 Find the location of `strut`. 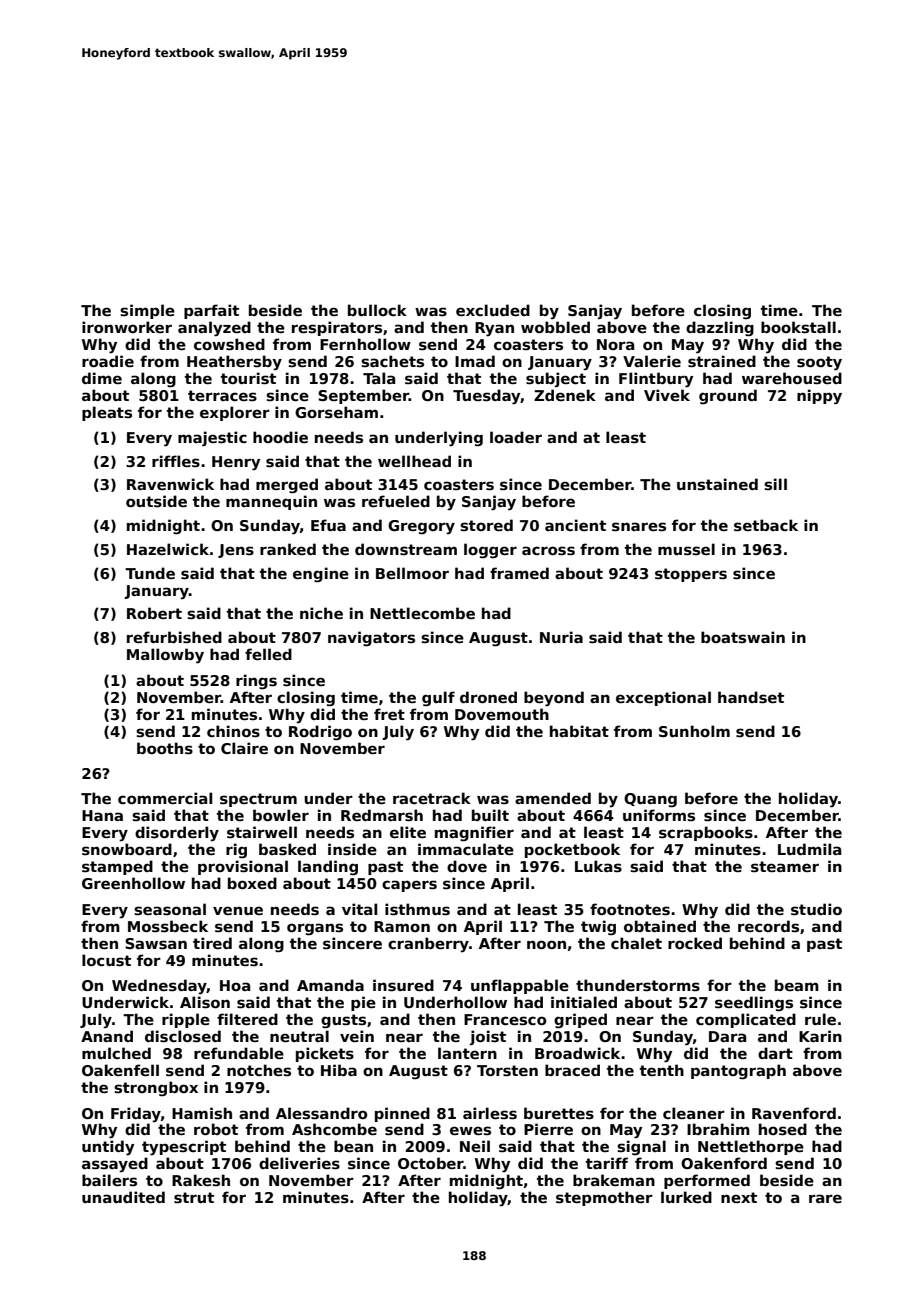

strut is located at coordinates (194, 1197).
